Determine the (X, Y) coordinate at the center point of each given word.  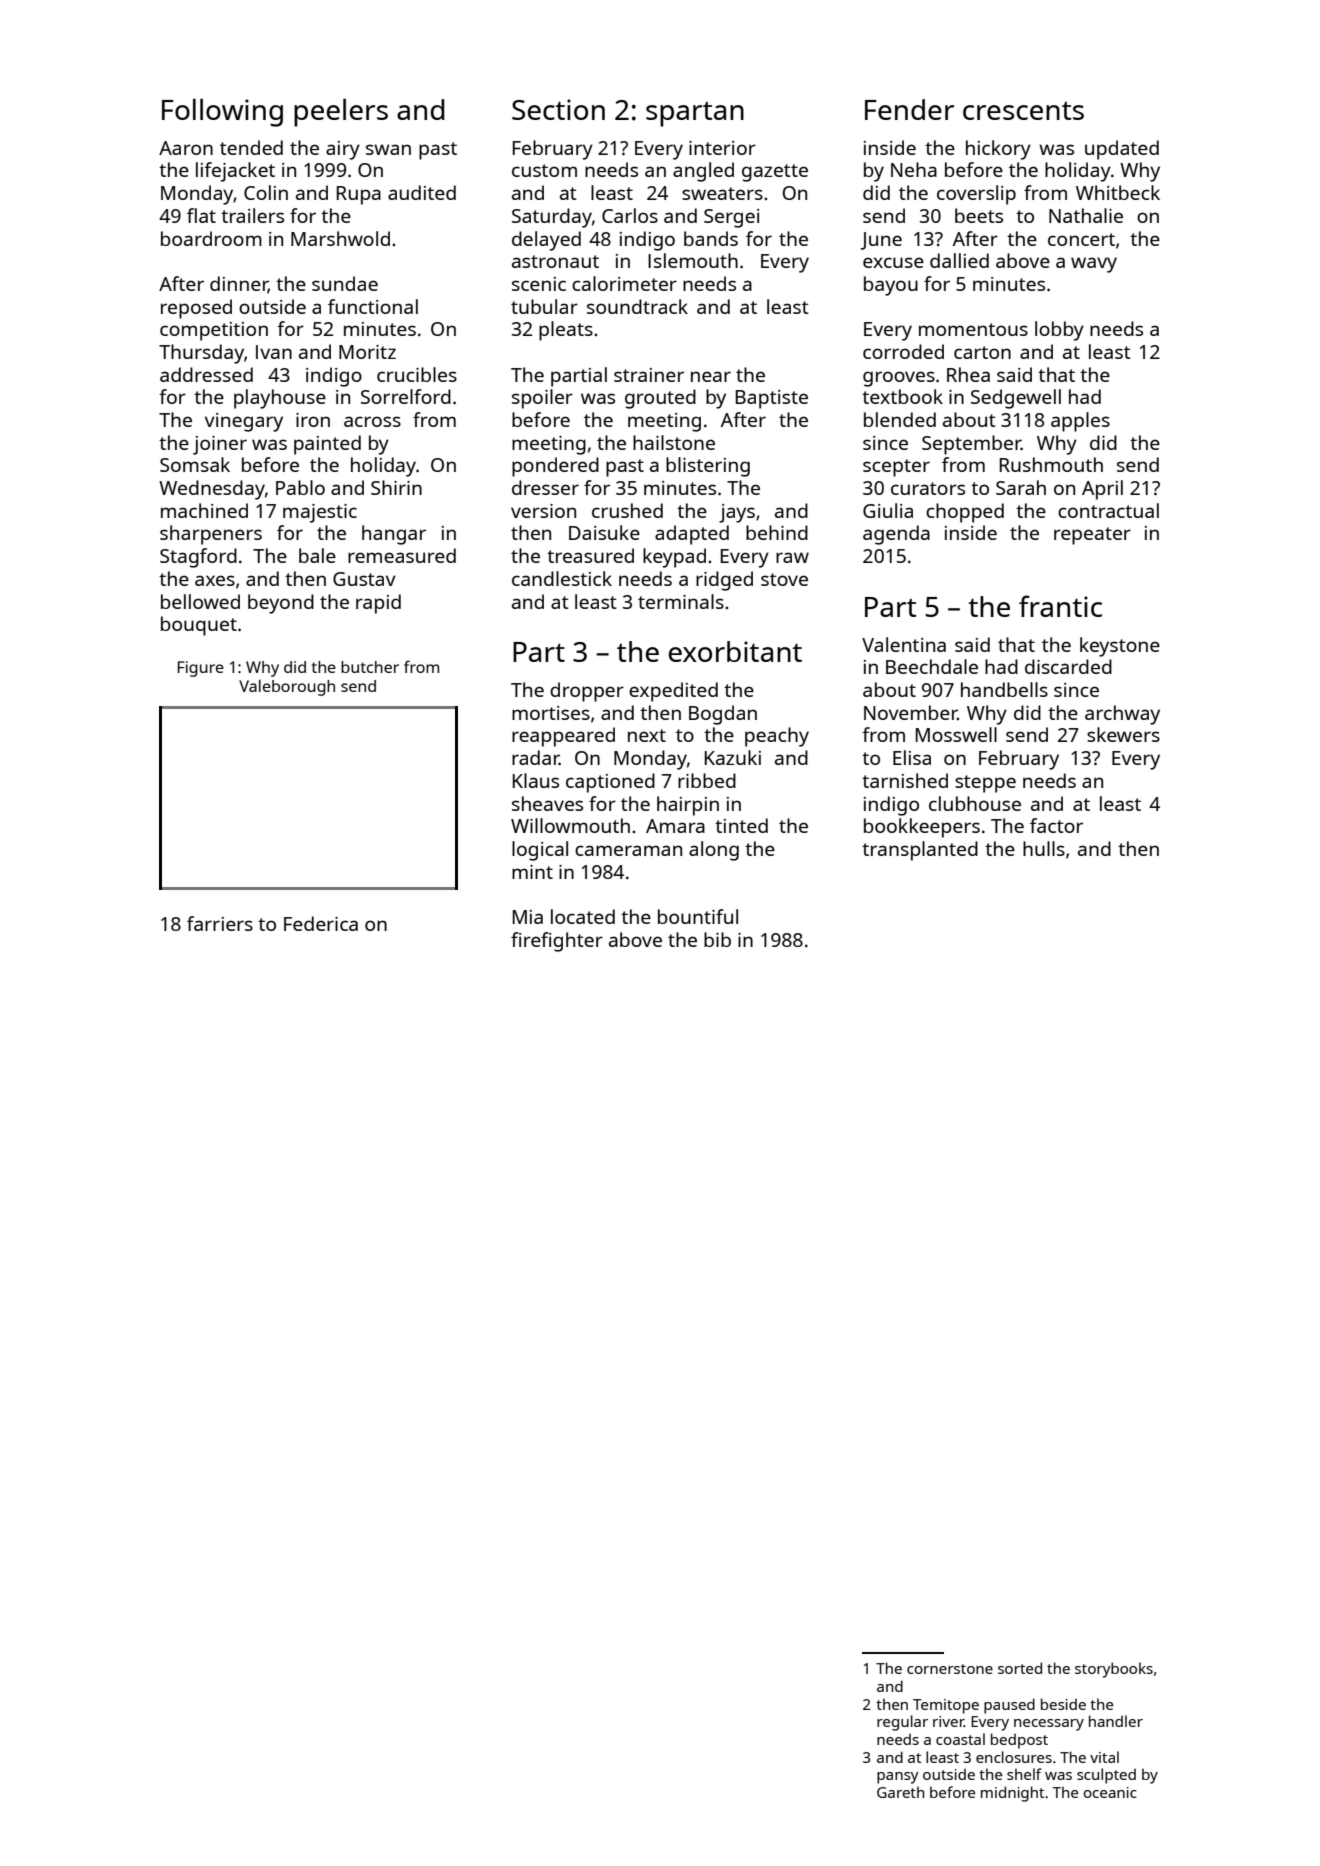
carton (982, 352)
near (711, 376)
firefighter (557, 942)
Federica (321, 923)
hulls (1044, 848)
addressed (206, 374)
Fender (909, 109)
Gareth (900, 1792)
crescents (1023, 111)
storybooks (1114, 1670)
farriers (220, 923)
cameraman (628, 850)
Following (222, 113)
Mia (528, 917)
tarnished (905, 780)
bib (717, 939)
